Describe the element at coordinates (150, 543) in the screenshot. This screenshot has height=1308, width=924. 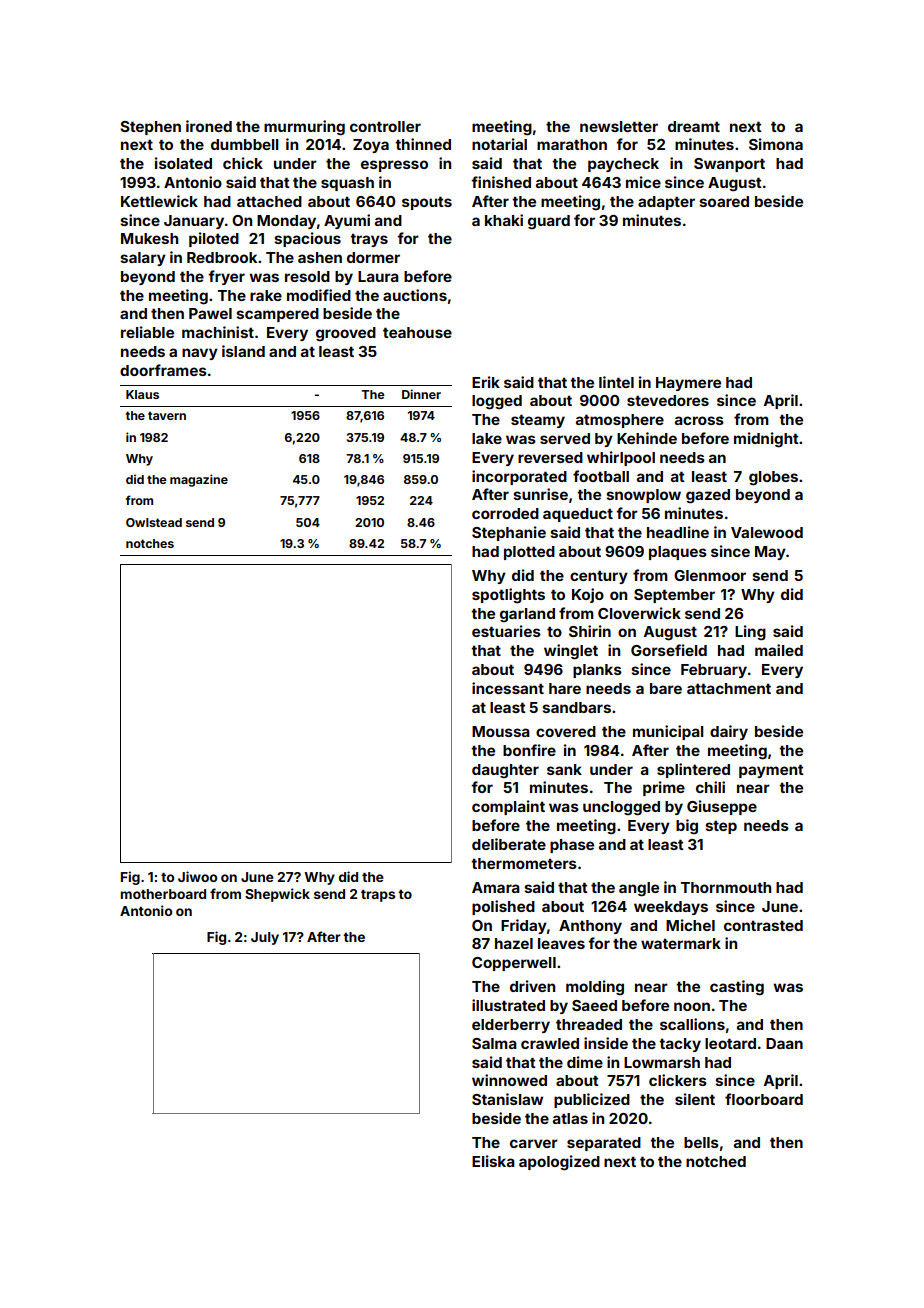
I see `notches` at that location.
